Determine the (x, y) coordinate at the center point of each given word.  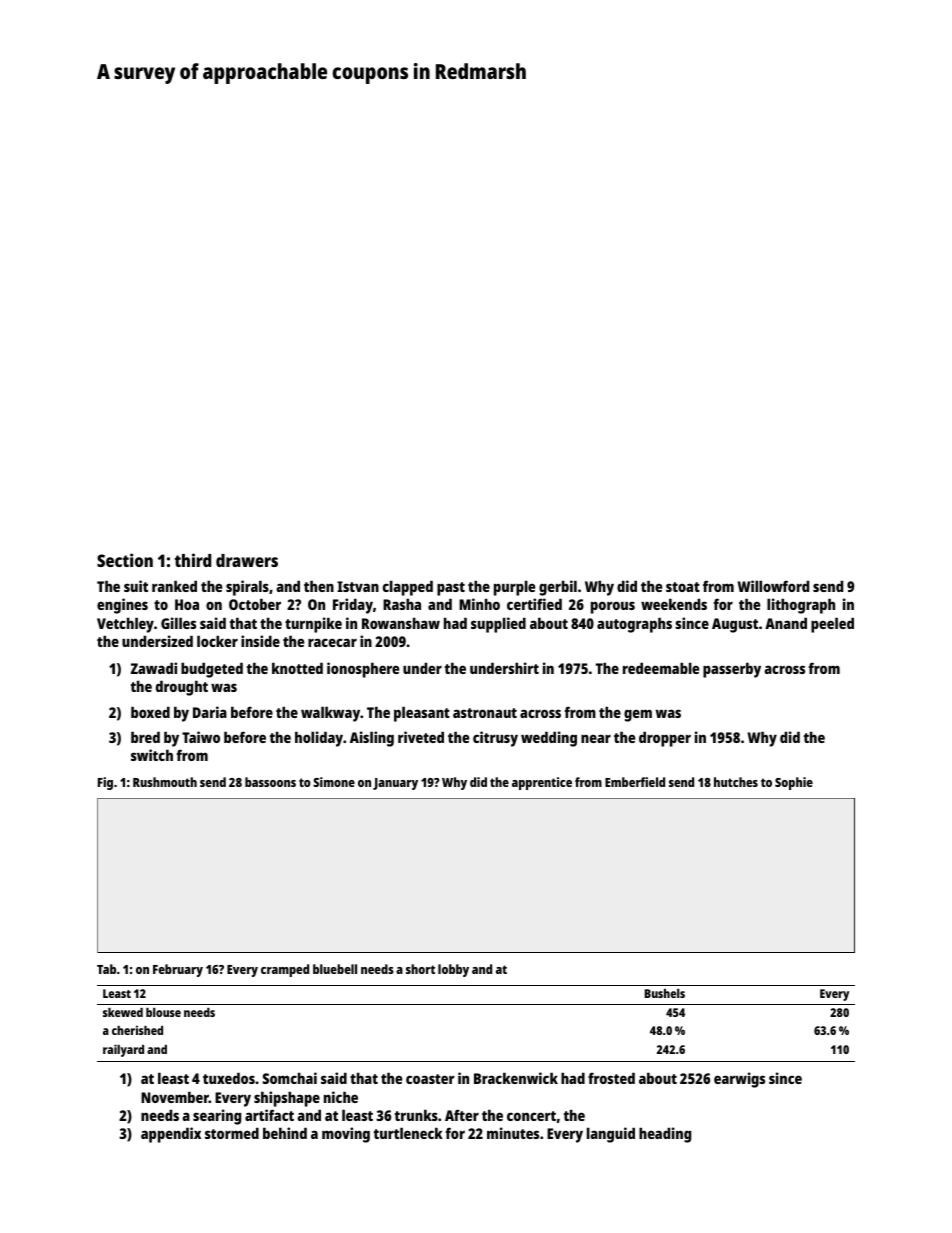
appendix (171, 1135)
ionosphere (363, 670)
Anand (786, 623)
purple (514, 588)
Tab (106, 969)
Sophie (794, 783)
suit (136, 586)
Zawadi (154, 668)
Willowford (773, 586)
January (395, 784)
